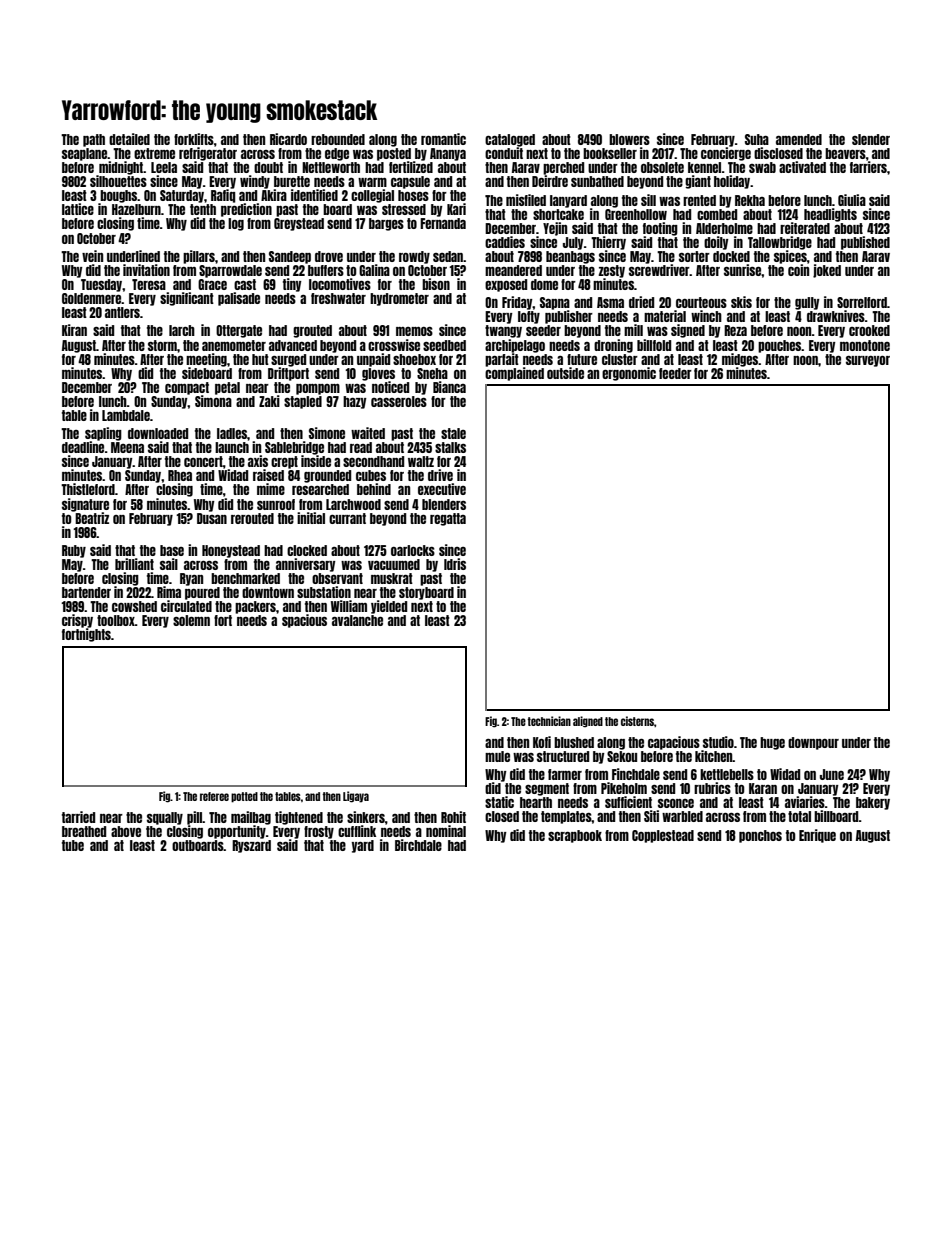 The image size is (952, 1233). I want to click on concierge, so click(726, 154).
